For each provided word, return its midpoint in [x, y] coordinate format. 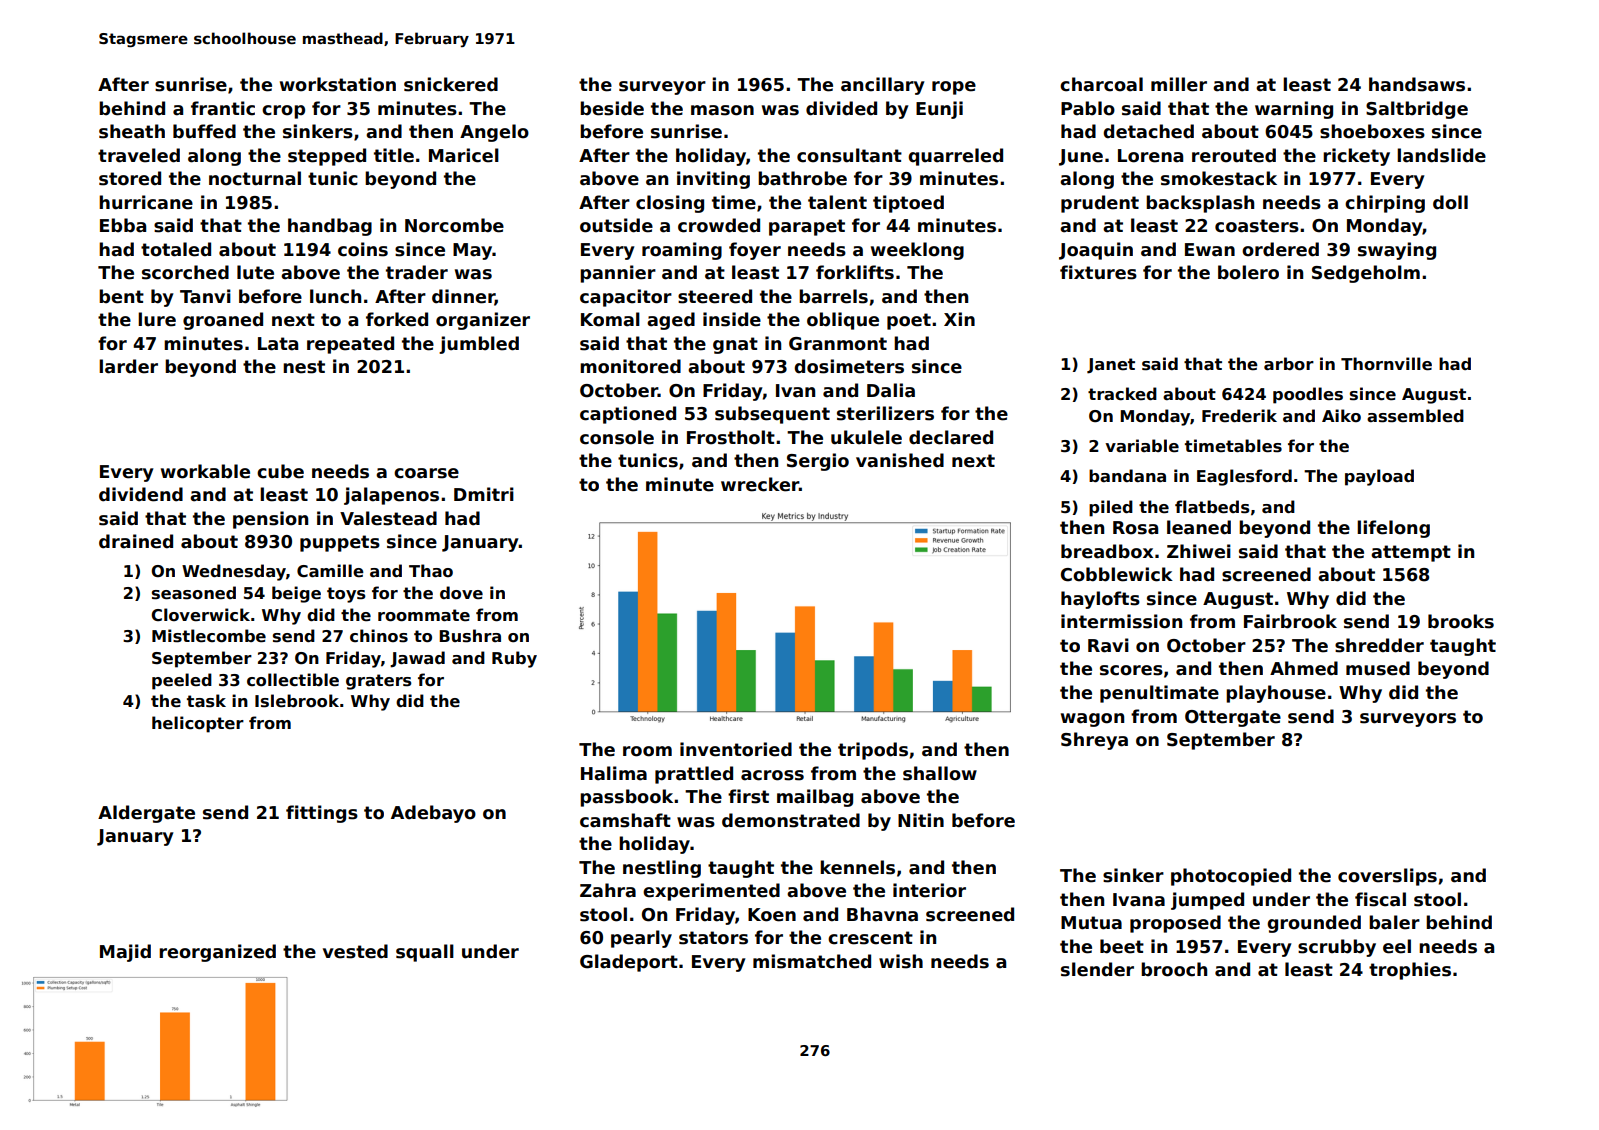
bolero [1248, 272]
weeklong [917, 251]
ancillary [883, 86]
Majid [125, 953]
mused [1378, 668]
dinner [463, 297]
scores [1131, 670]
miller [1179, 84]
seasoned [194, 593]
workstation [338, 84]
